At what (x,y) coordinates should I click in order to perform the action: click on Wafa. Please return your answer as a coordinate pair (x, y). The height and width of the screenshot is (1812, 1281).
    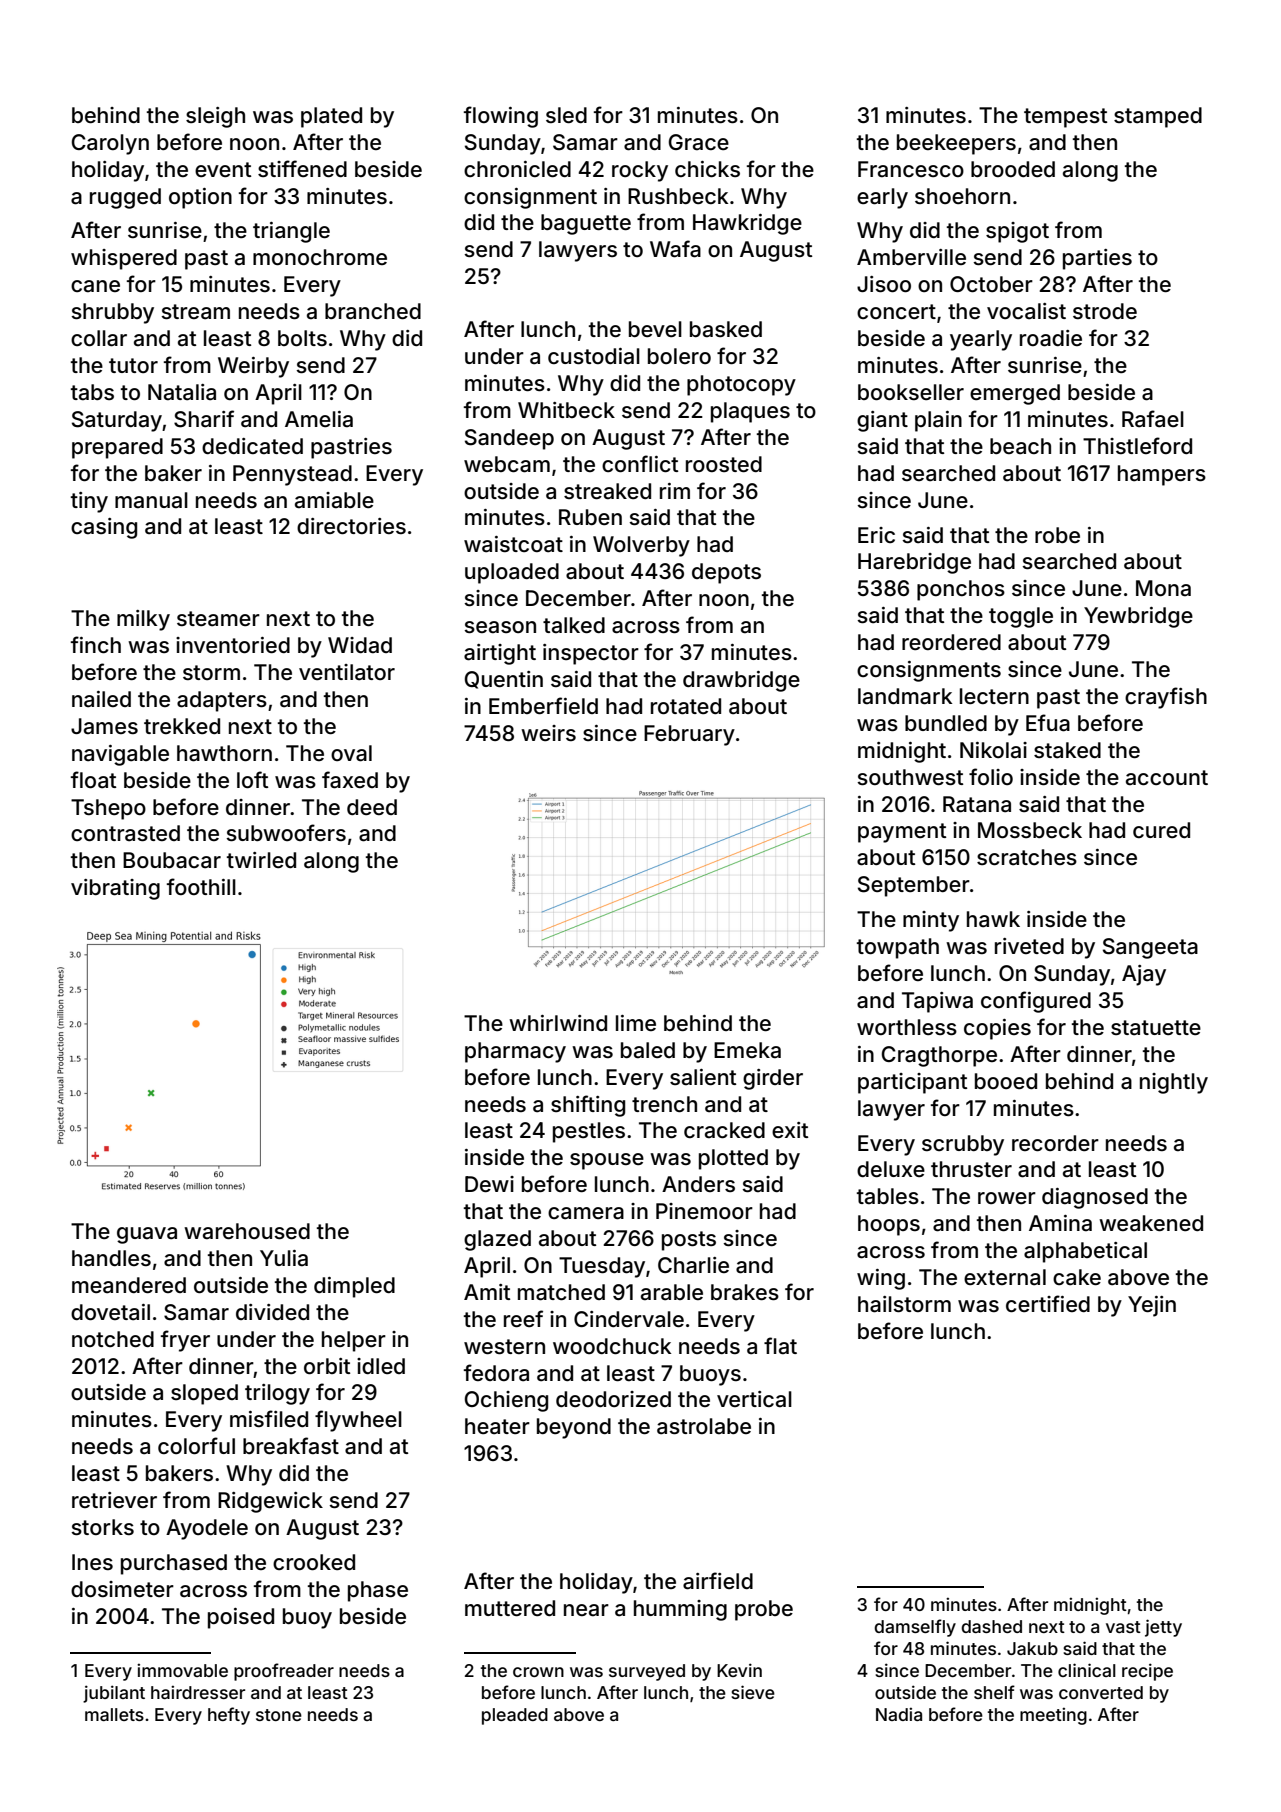
    Looking at the image, I should click on (675, 249).
